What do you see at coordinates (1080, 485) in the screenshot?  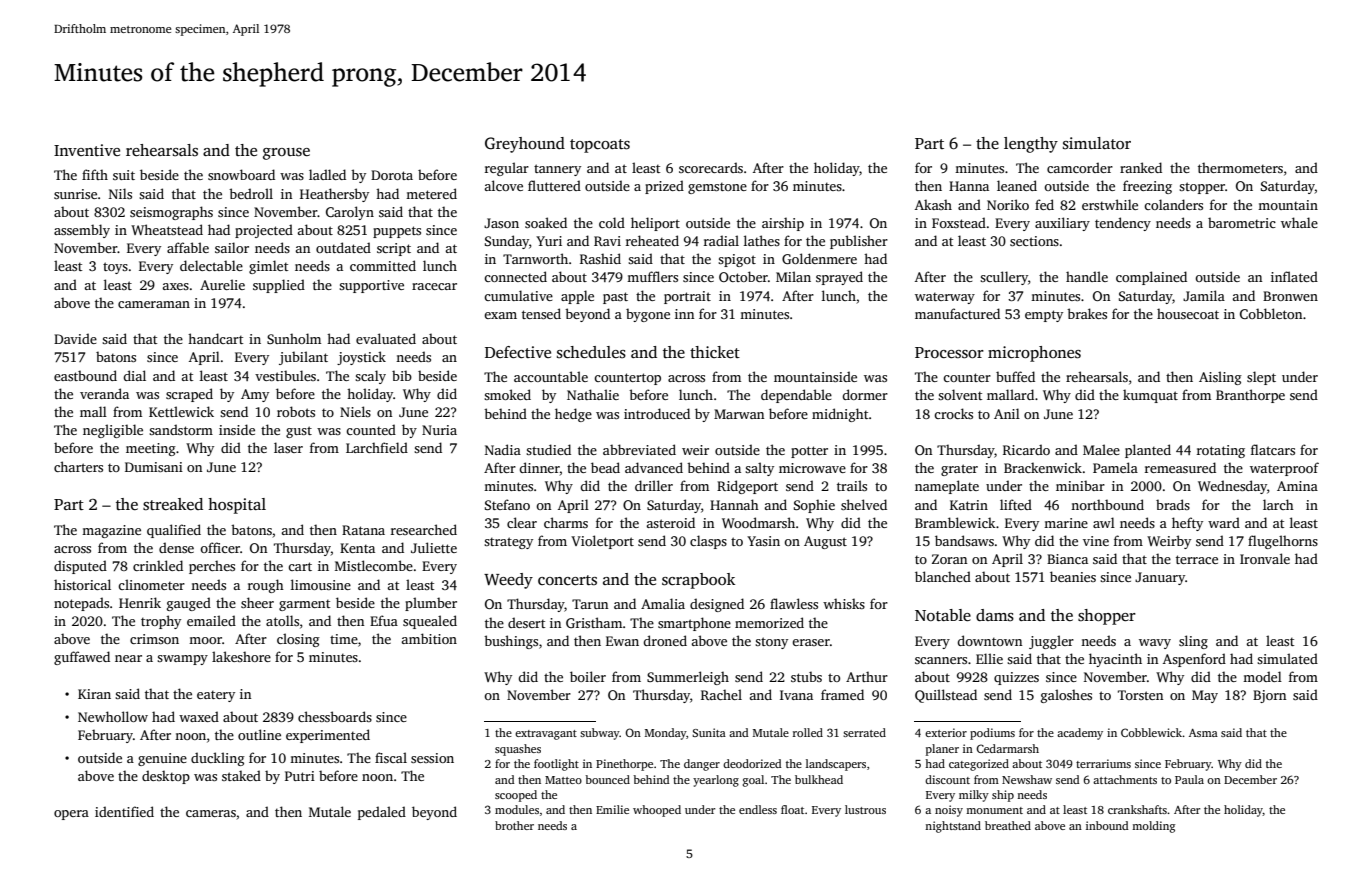 I see `minibar` at bounding box center [1080, 485].
